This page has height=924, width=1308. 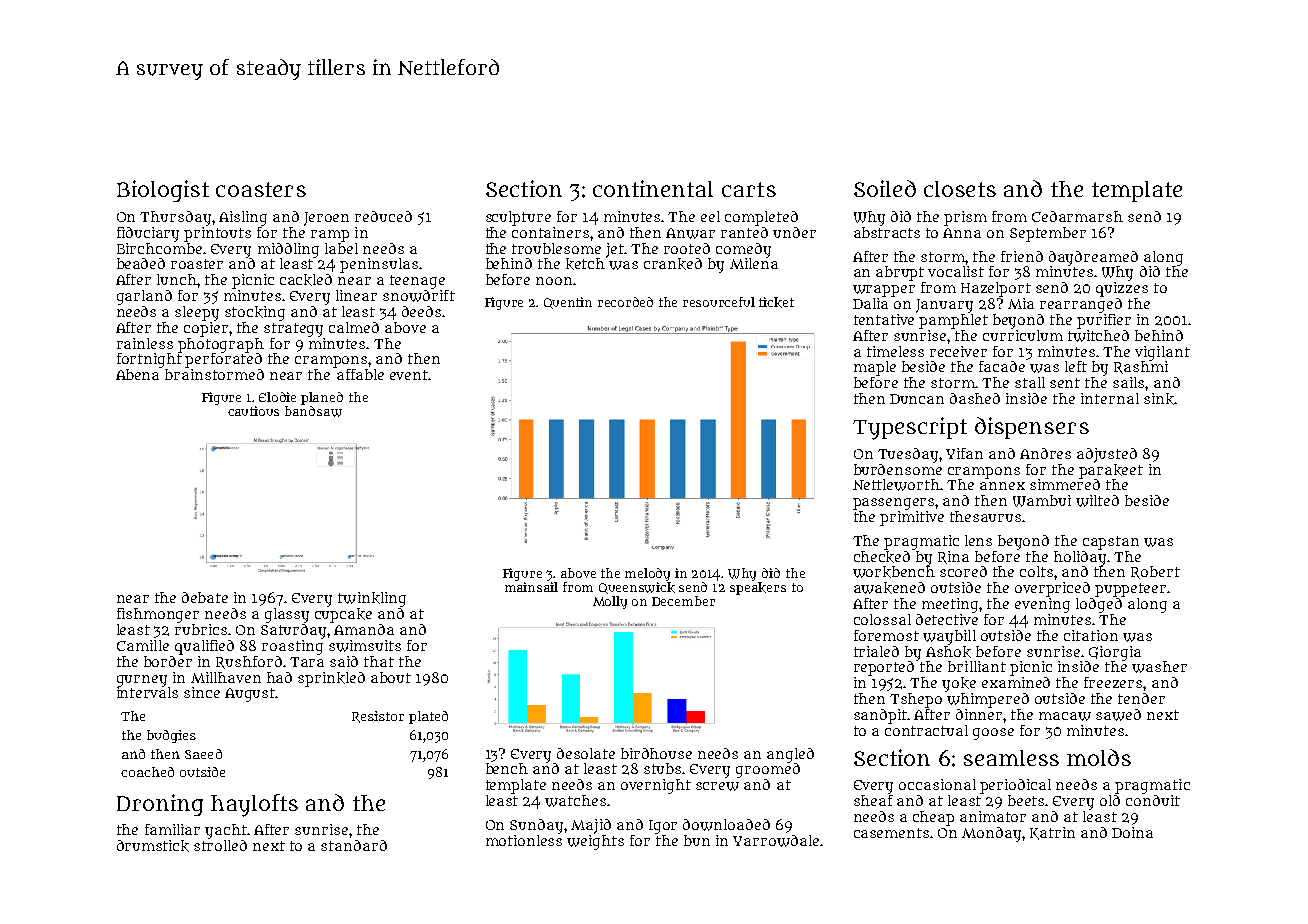 I want to click on cheap, so click(x=933, y=818).
